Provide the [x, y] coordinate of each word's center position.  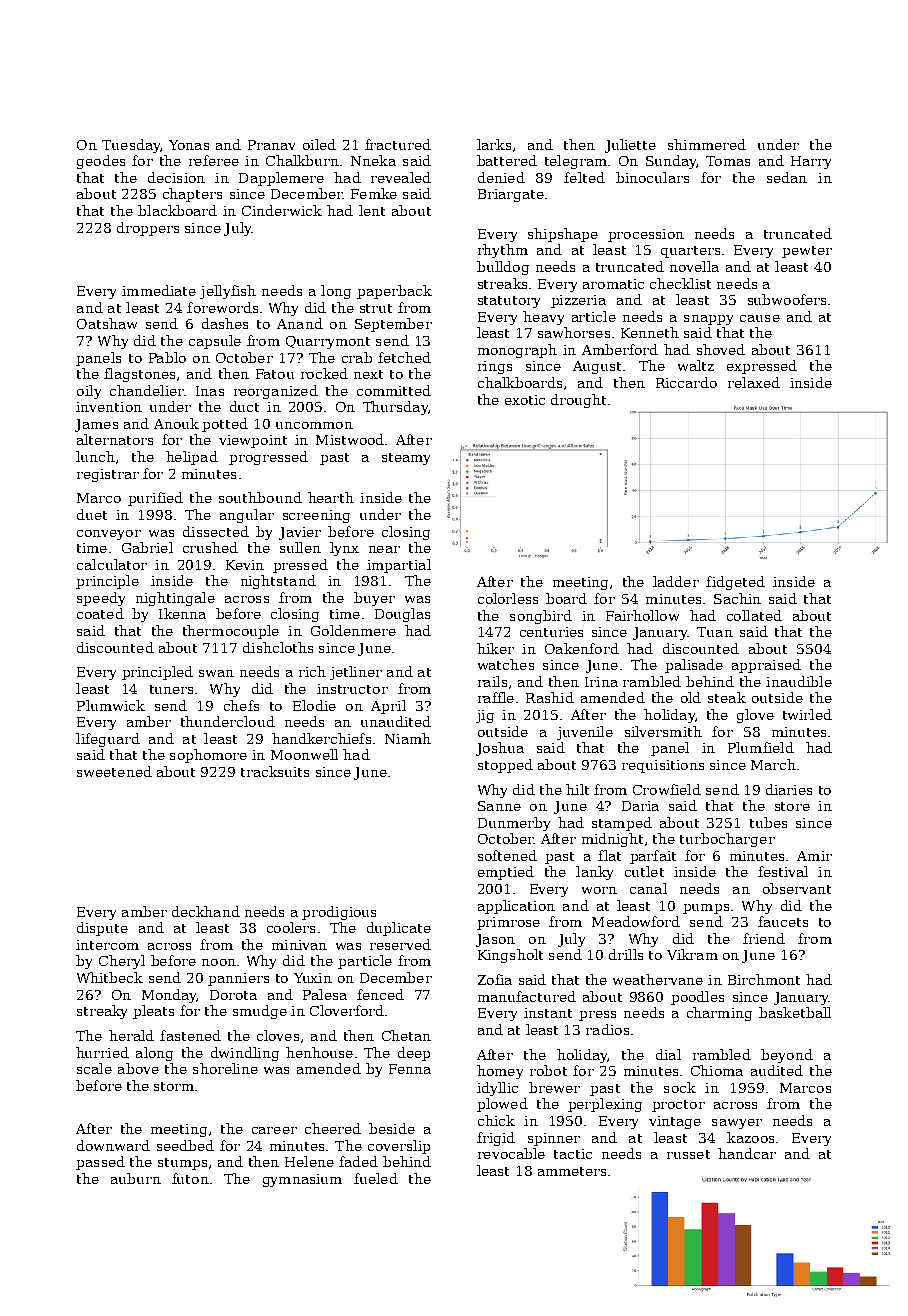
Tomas [728, 161]
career [274, 1130]
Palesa [325, 994]
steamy [406, 459]
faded [358, 1161]
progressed [268, 458]
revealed [401, 177]
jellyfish [228, 292]
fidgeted [735, 583]
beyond [787, 1056]
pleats [153, 1012]
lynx [344, 549]
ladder [676, 581]
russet [688, 1154]
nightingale [175, 599]
